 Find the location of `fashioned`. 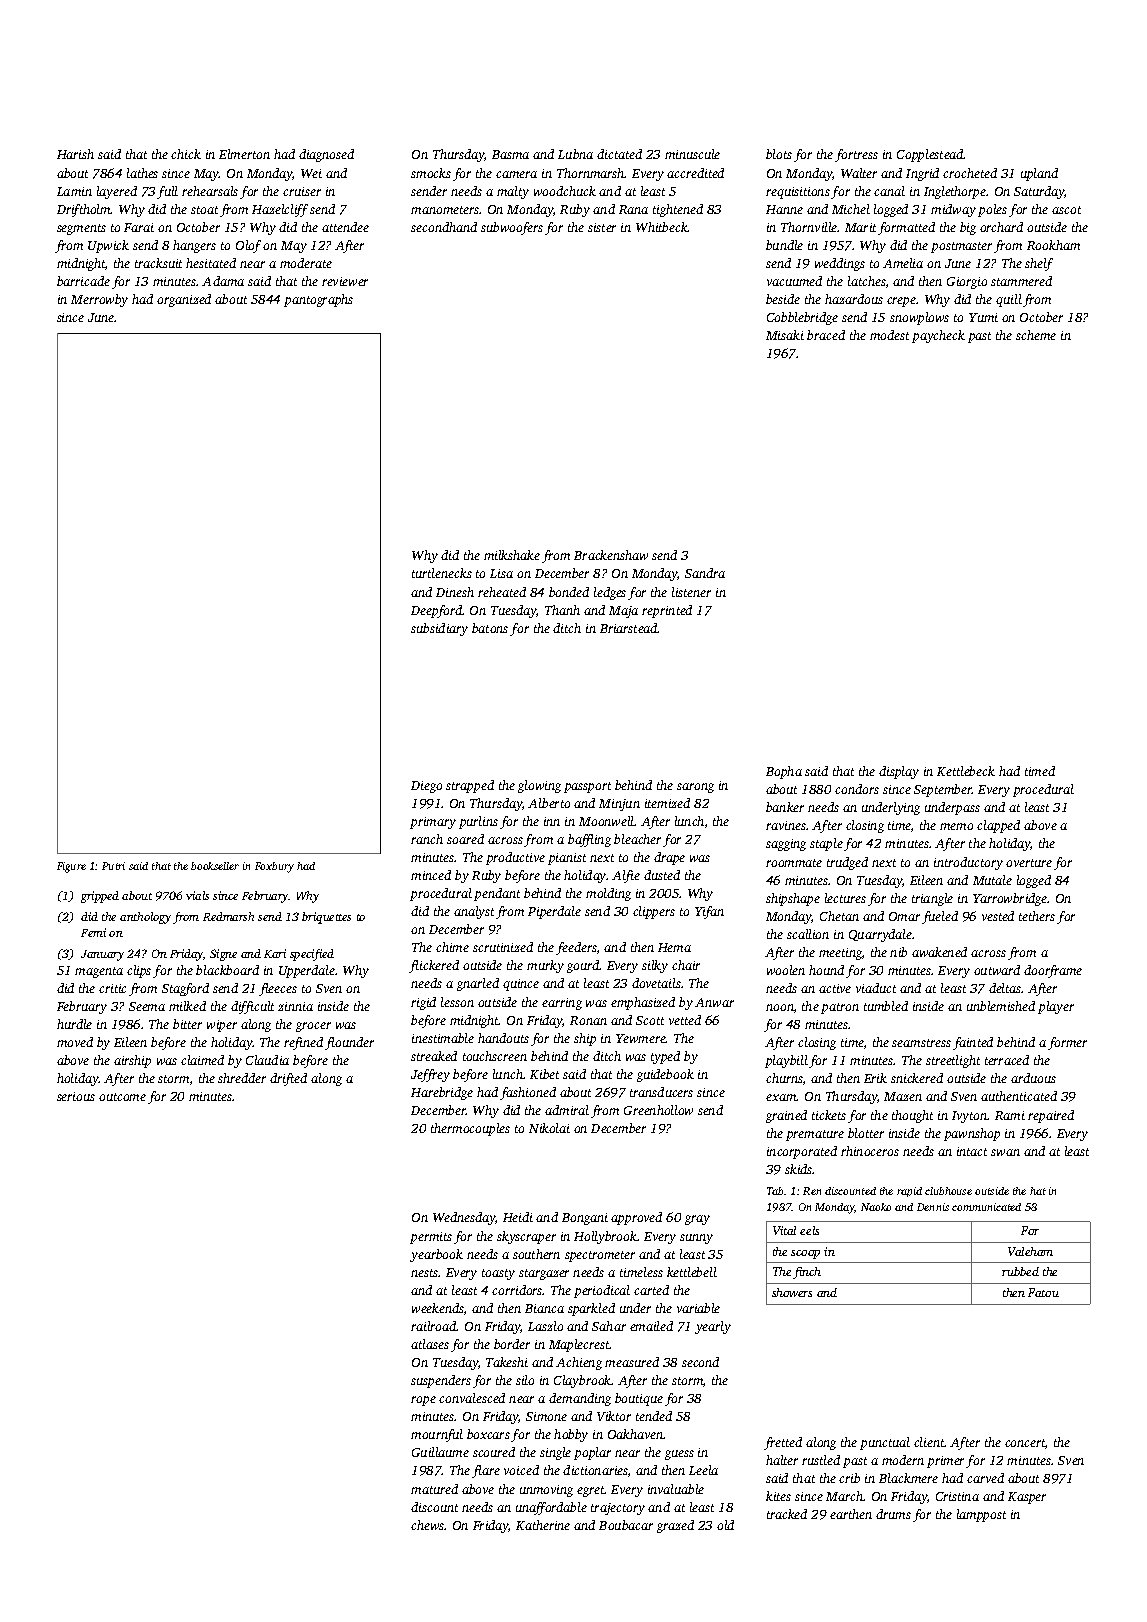

fashioned is located at coordinates (528, 1093).
